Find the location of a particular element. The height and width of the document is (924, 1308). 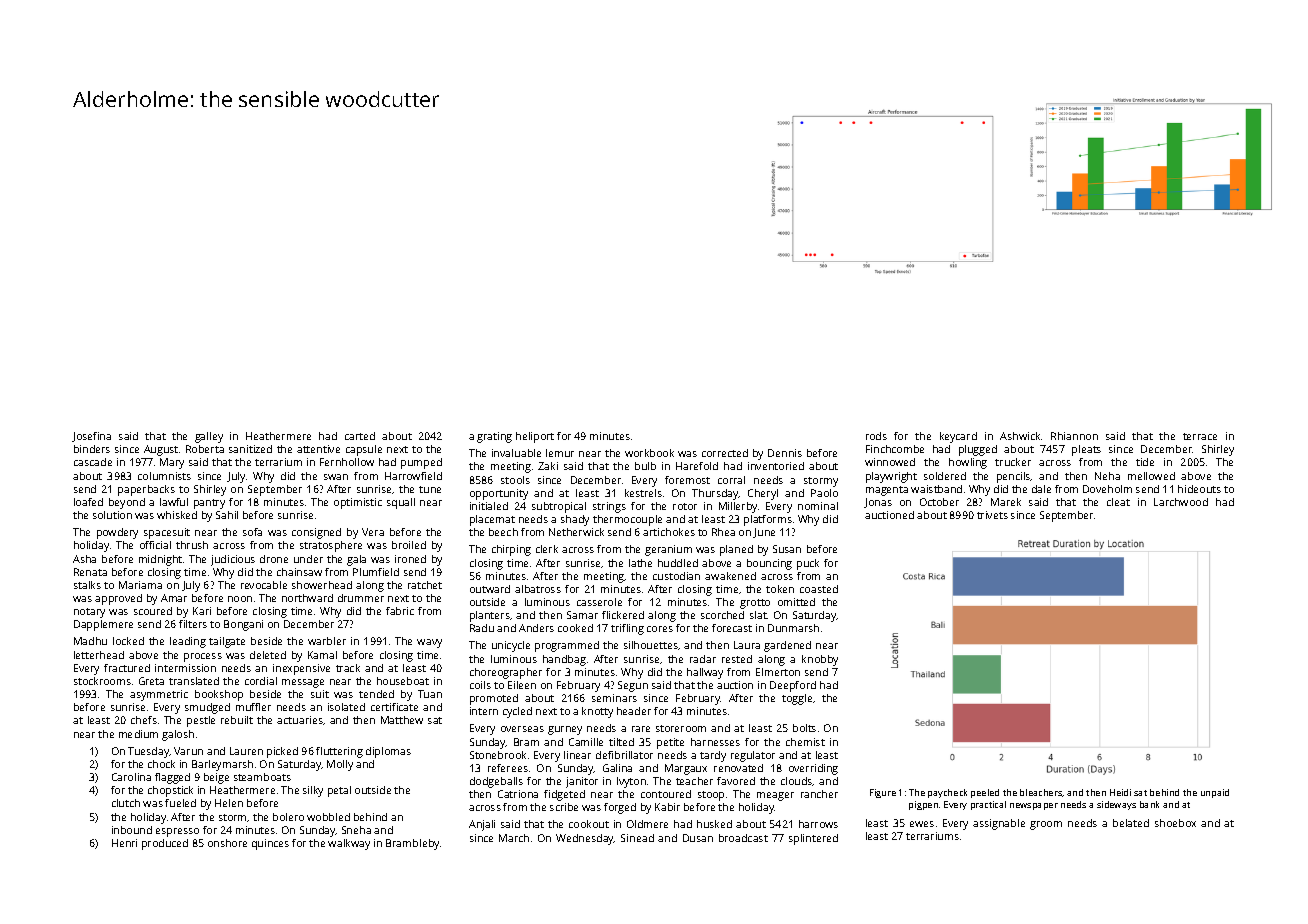

Dunmarsh is located at coordinates (793, 628).
